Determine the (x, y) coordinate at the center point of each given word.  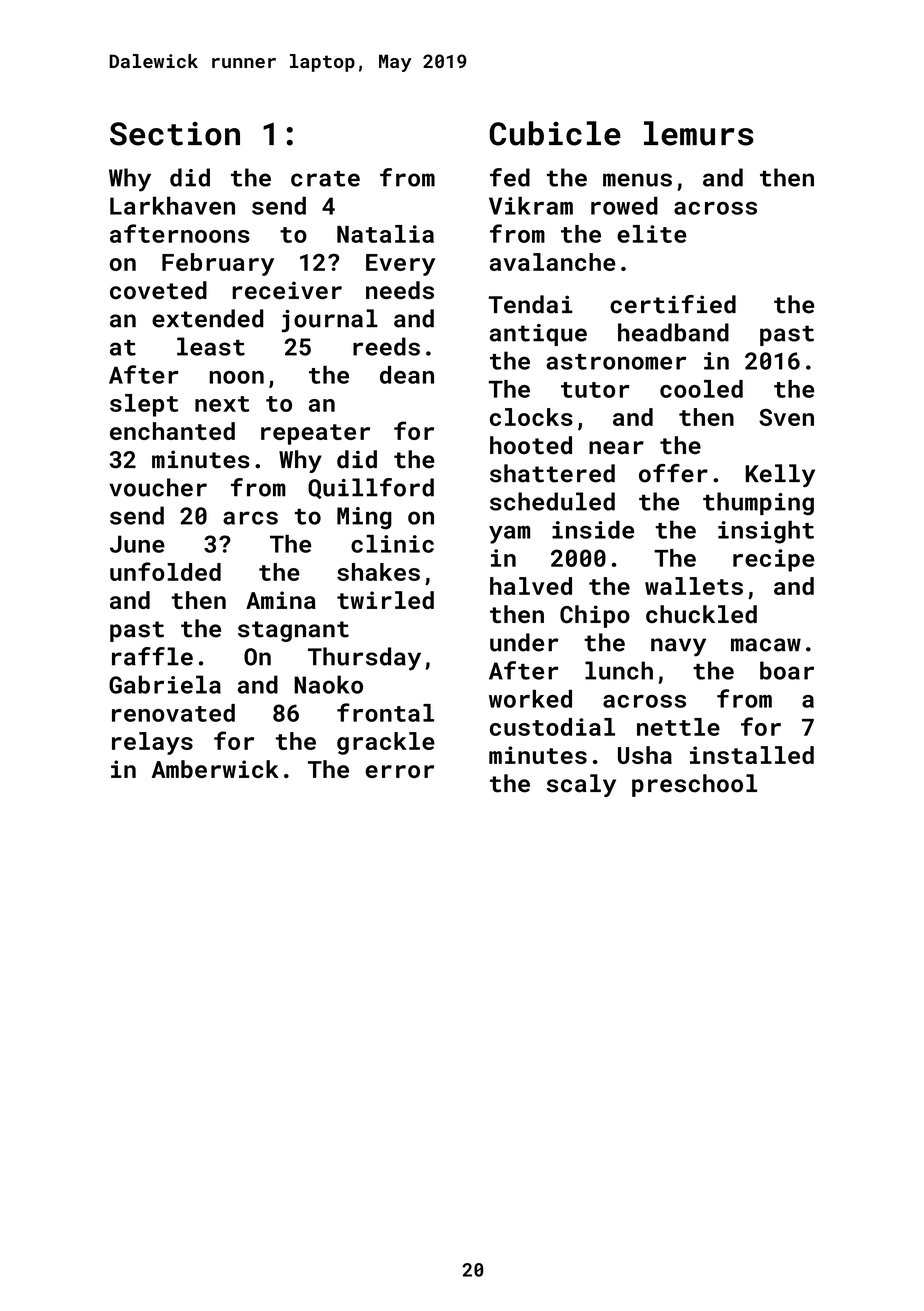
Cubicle (555, 133)
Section (175, 134)
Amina (281, 600)
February (218, 264)
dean (407, 375)
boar (787, 670)
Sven (786, 417)
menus (637, 180)
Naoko (328, 684)
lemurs (699, 133)
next (222, 404)
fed (510, 177)
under (524, 642)
